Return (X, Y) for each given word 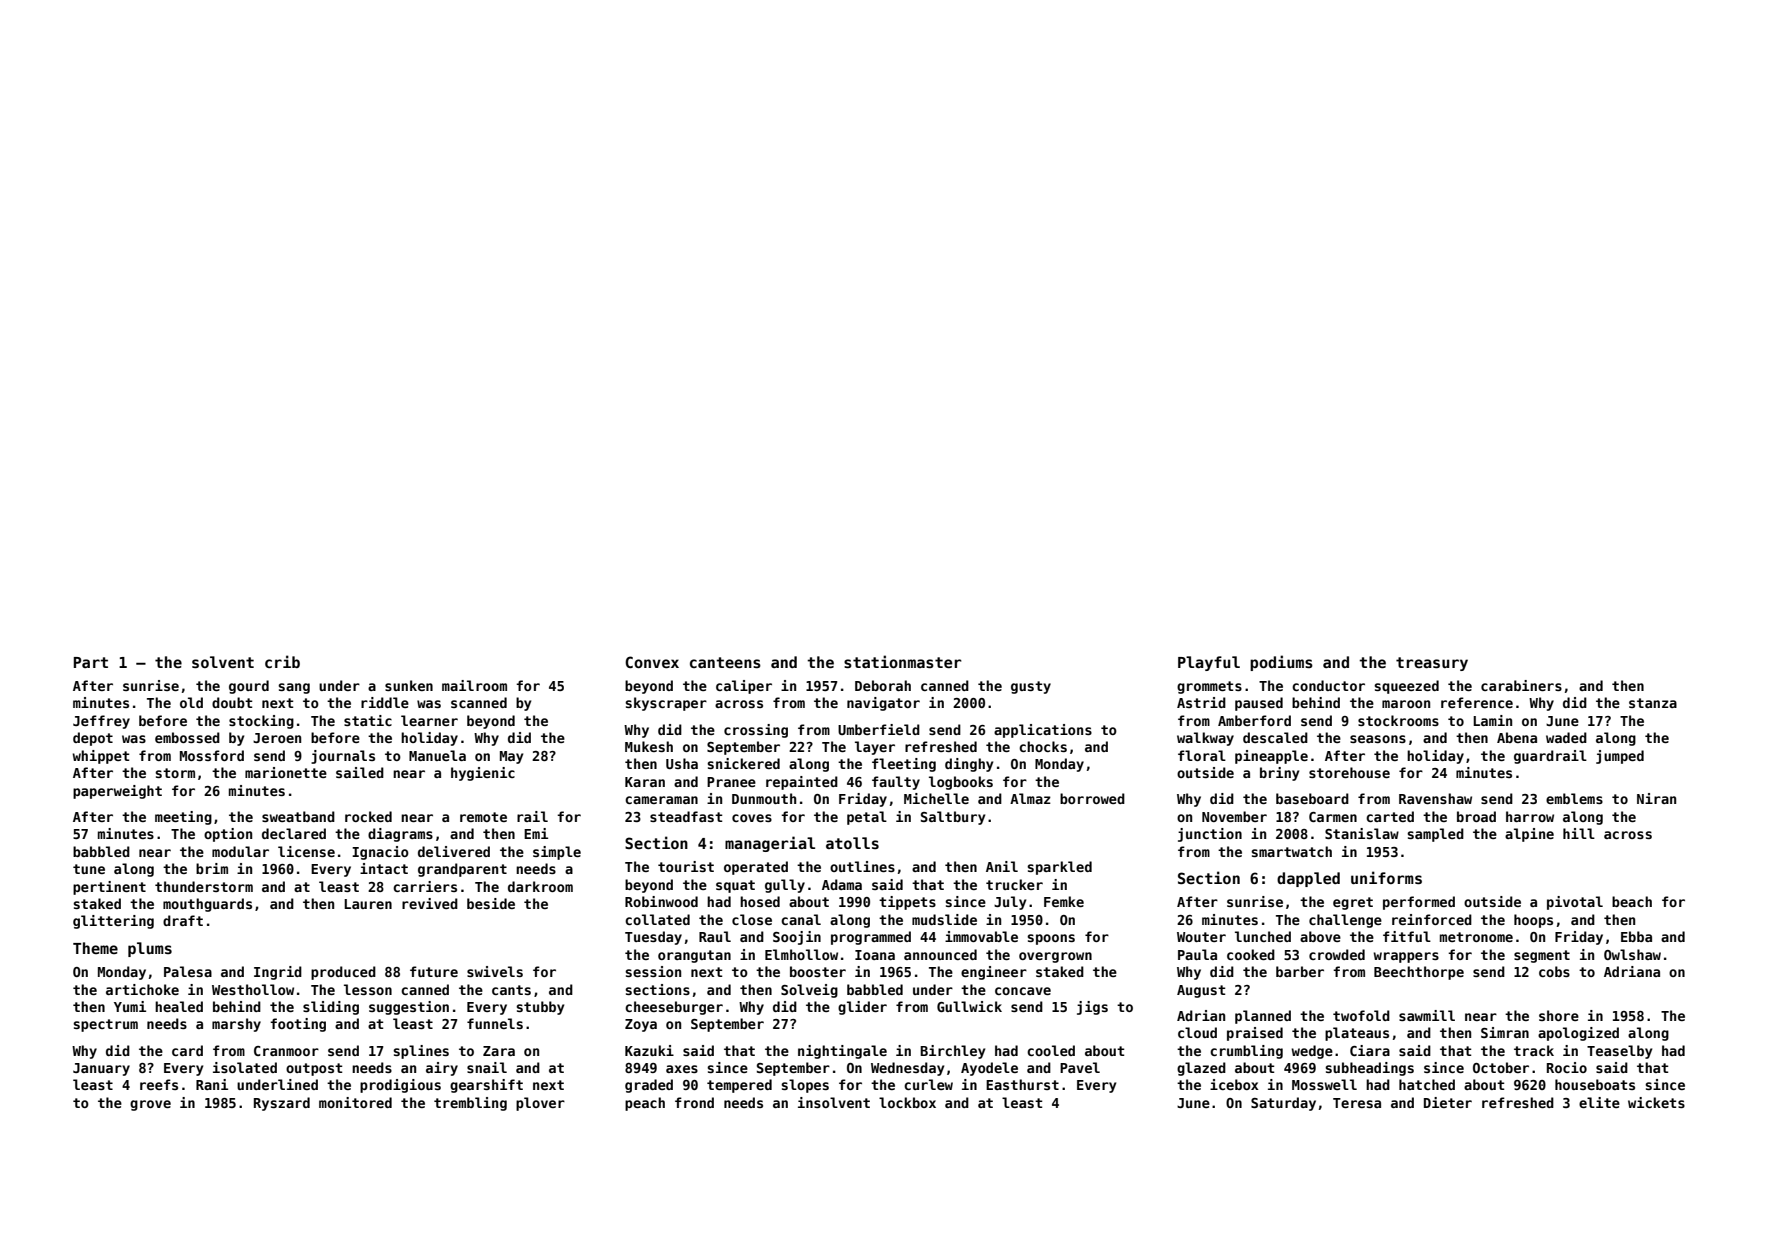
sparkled (1059, 868)
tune (89, 869)
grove (150, 1105)
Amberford (1254, 720)
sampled (1435, 835)
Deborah (883, 685)
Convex (652, 662)
